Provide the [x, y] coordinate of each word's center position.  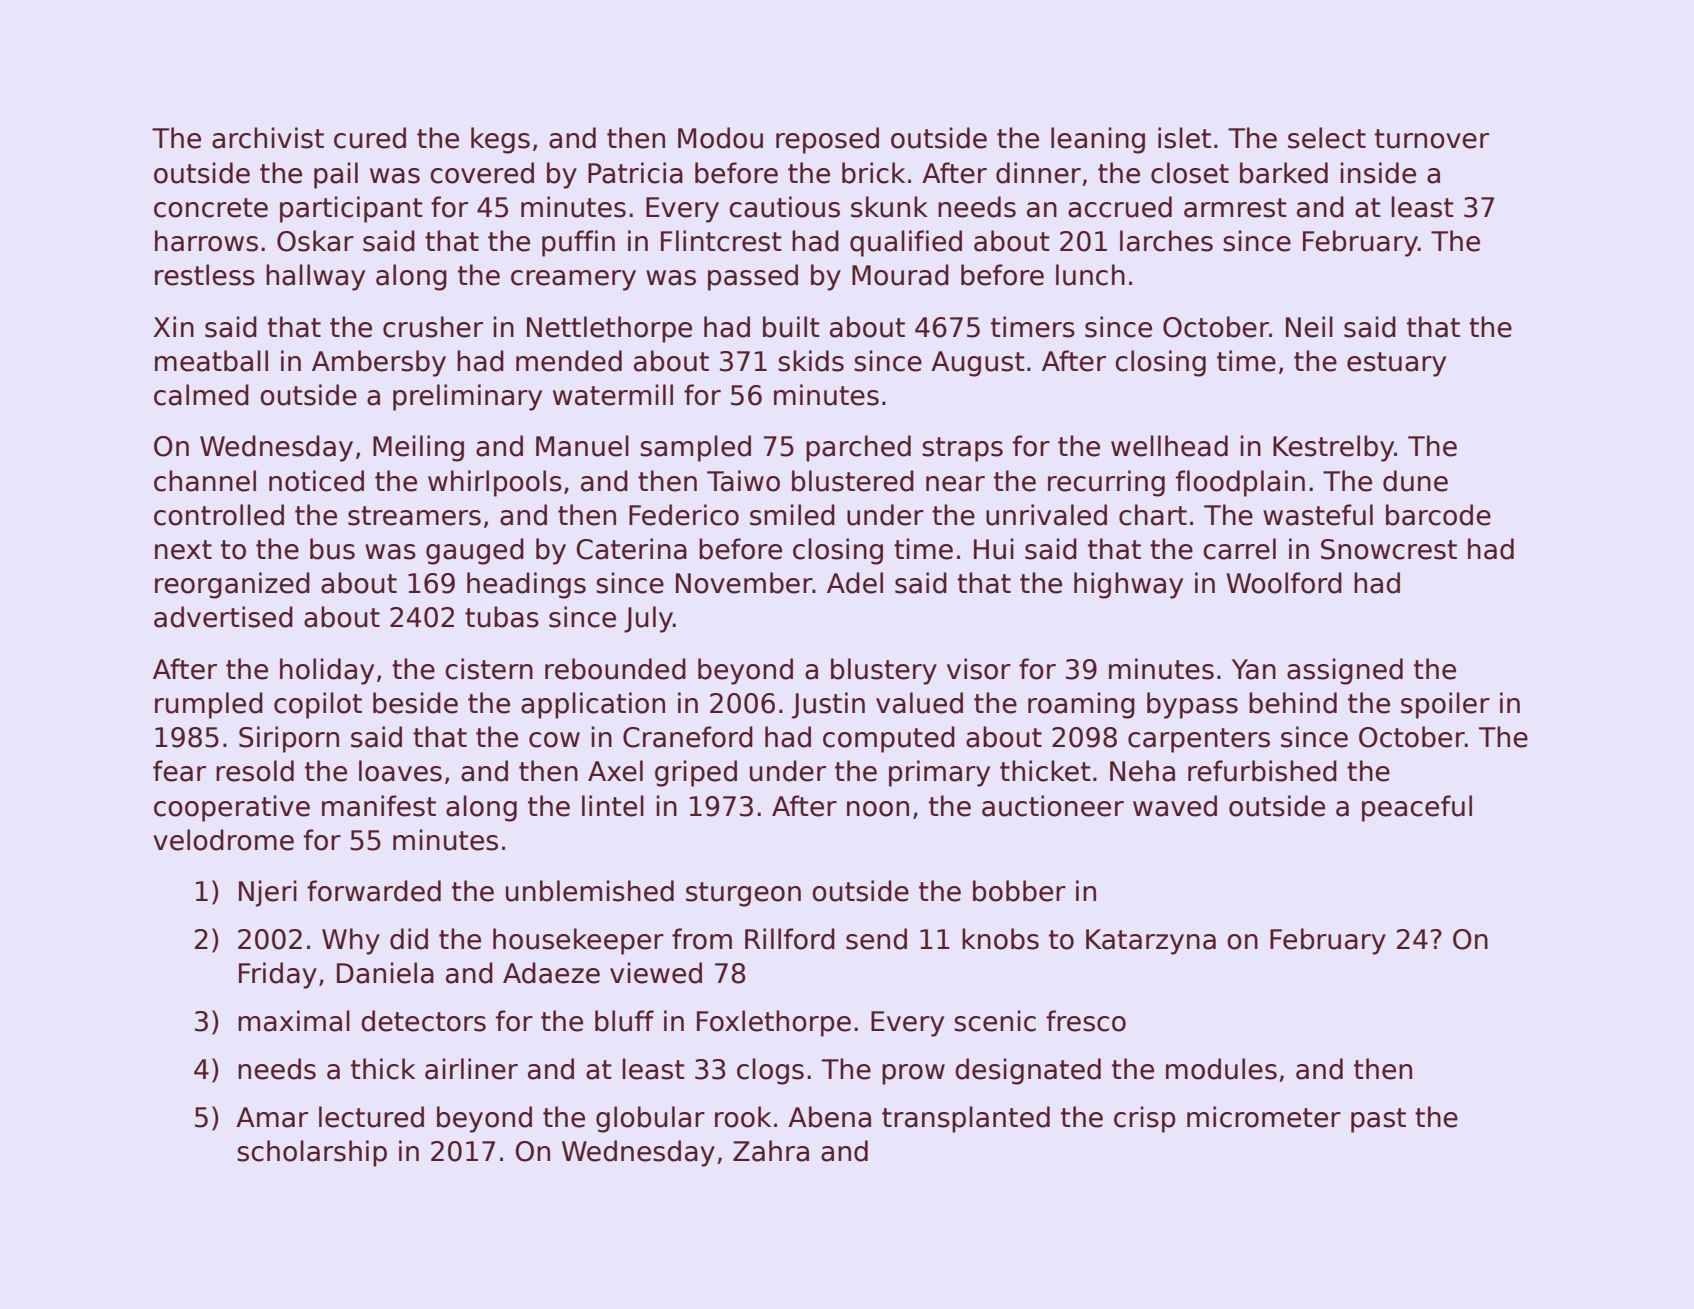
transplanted [966, 1119]
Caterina [631, 549]
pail [336, 175]
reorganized [232, 585]
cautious [784, 207]
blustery [884, 671]
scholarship [312, 1153]
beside [415, 703]
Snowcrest [1389, 549]
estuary [1396, 364]
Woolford [1284, 583]
